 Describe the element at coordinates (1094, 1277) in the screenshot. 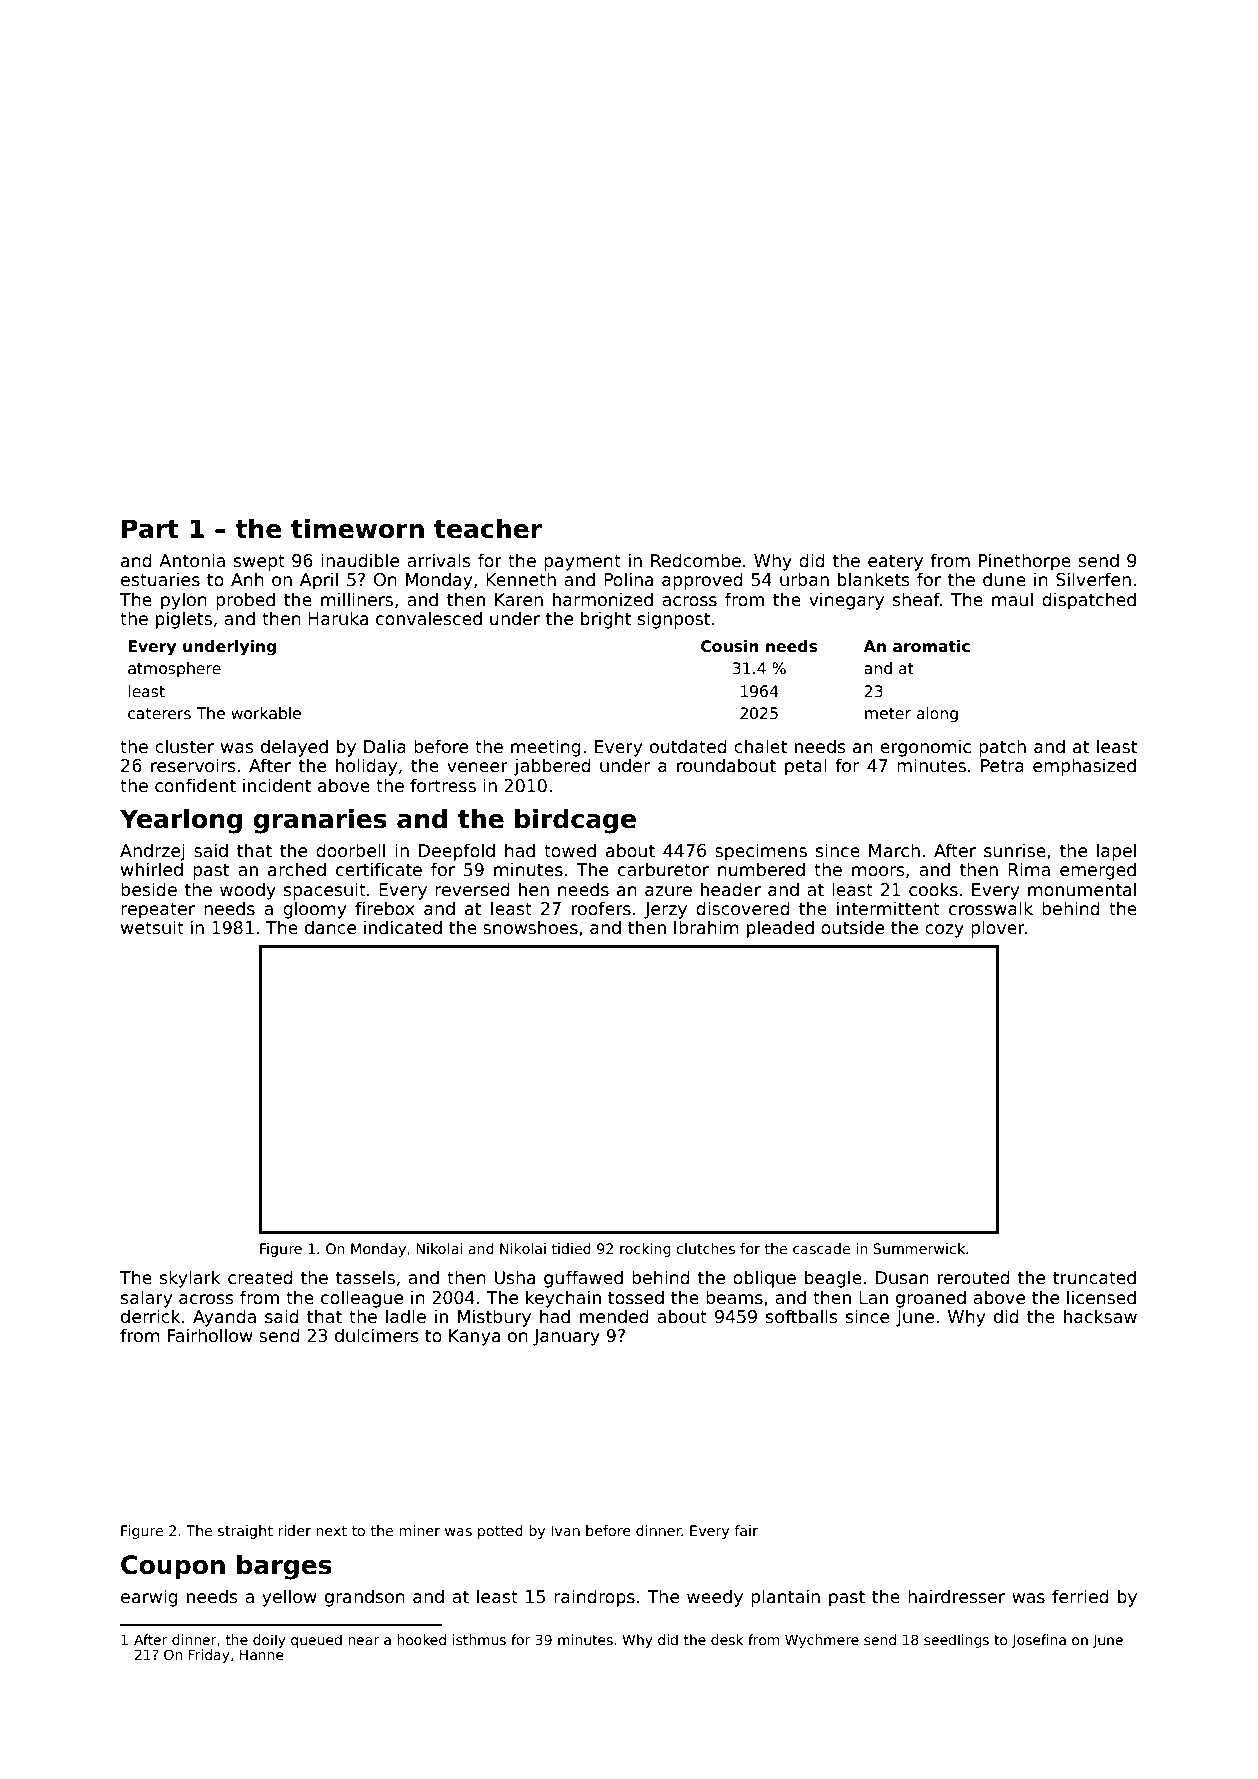

I see `truncated` at that location.
